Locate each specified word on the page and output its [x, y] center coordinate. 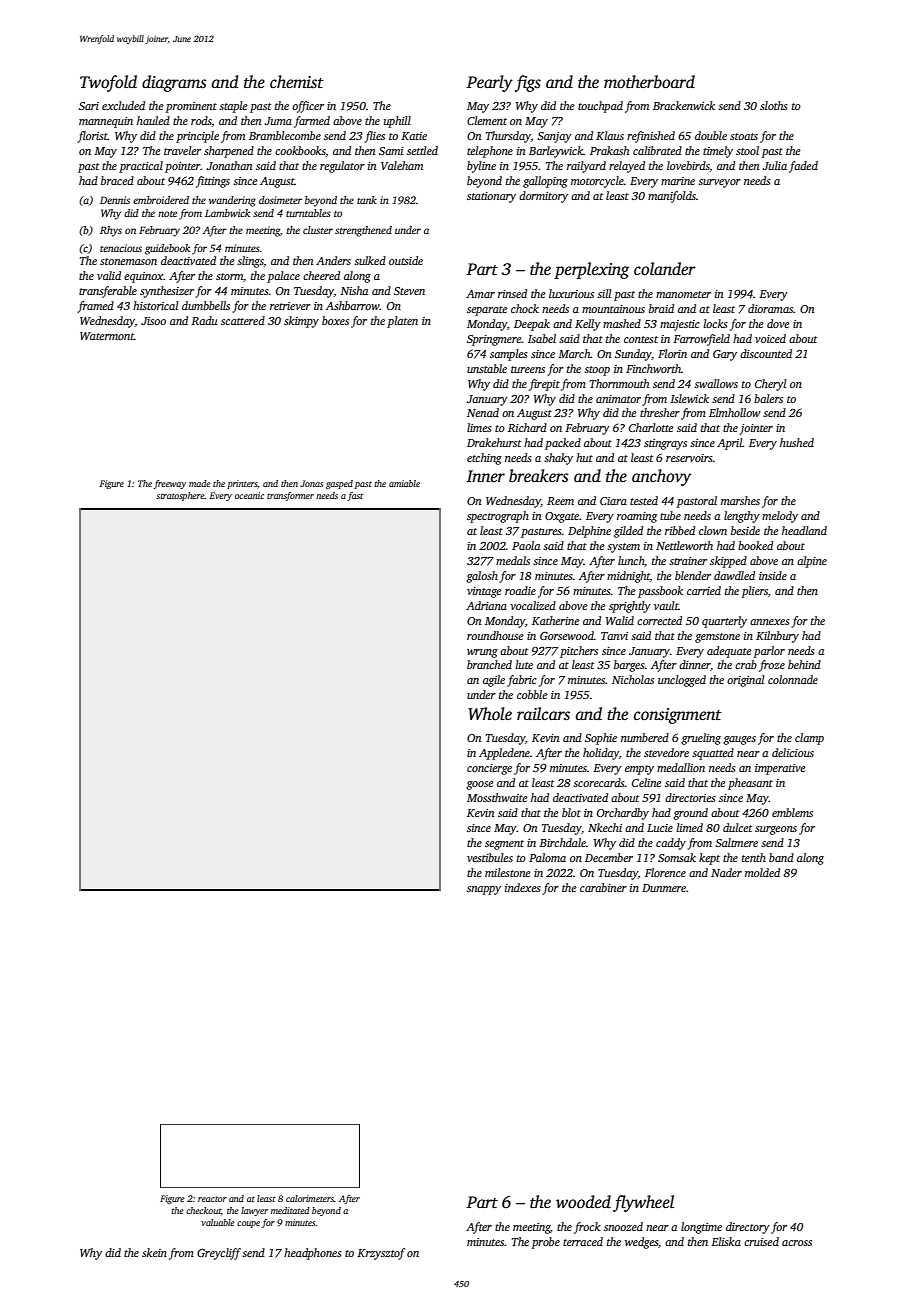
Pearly [489, 83]
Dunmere [664, 888]
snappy [484, 890]
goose [480, 785]
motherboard [649, 82]
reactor [212, 1199]
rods [201, 121]
